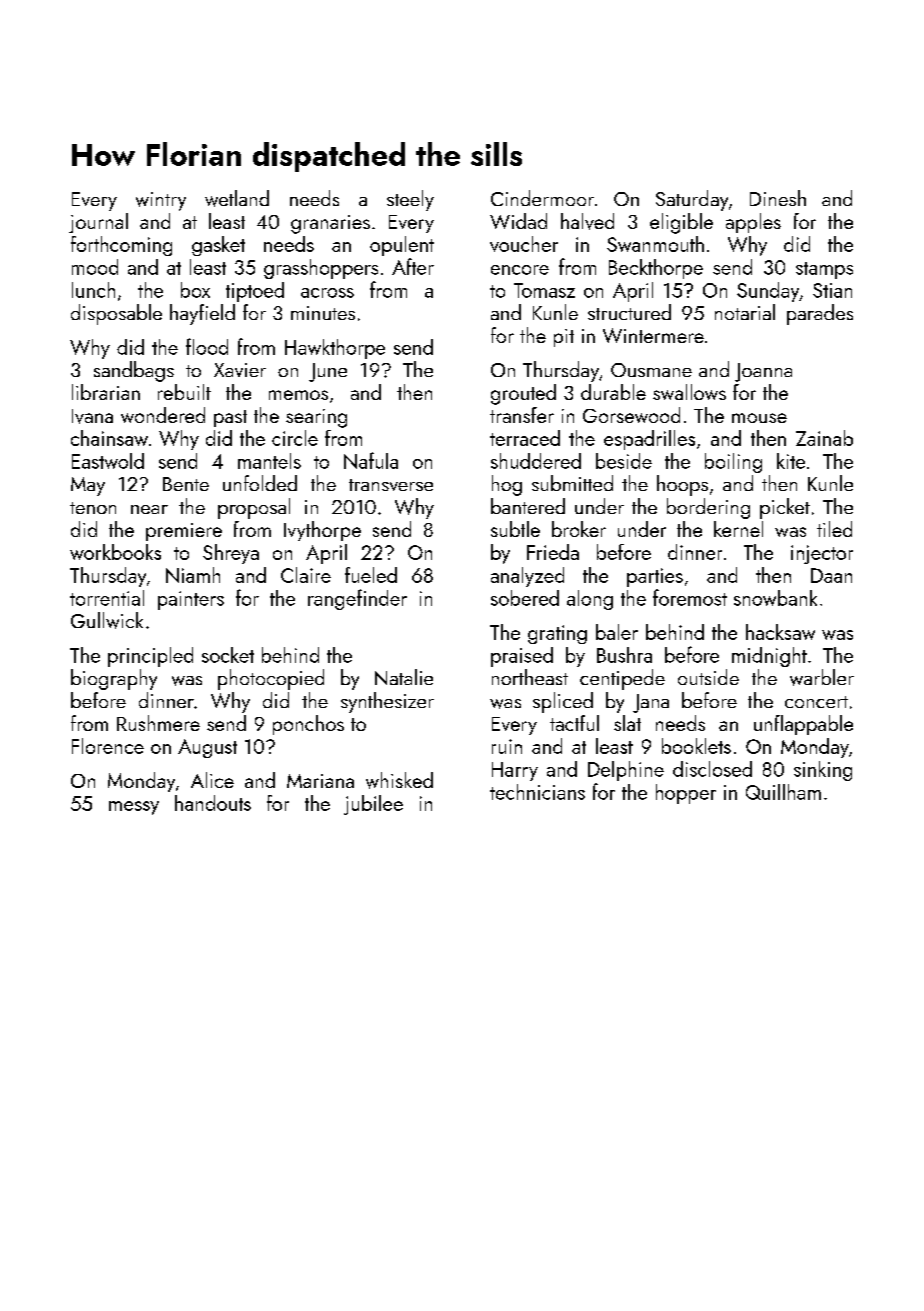  What do you see at coordinates (656, 269) in the page?
I see `Beckthorpe` at bounding box center [656, 269].
